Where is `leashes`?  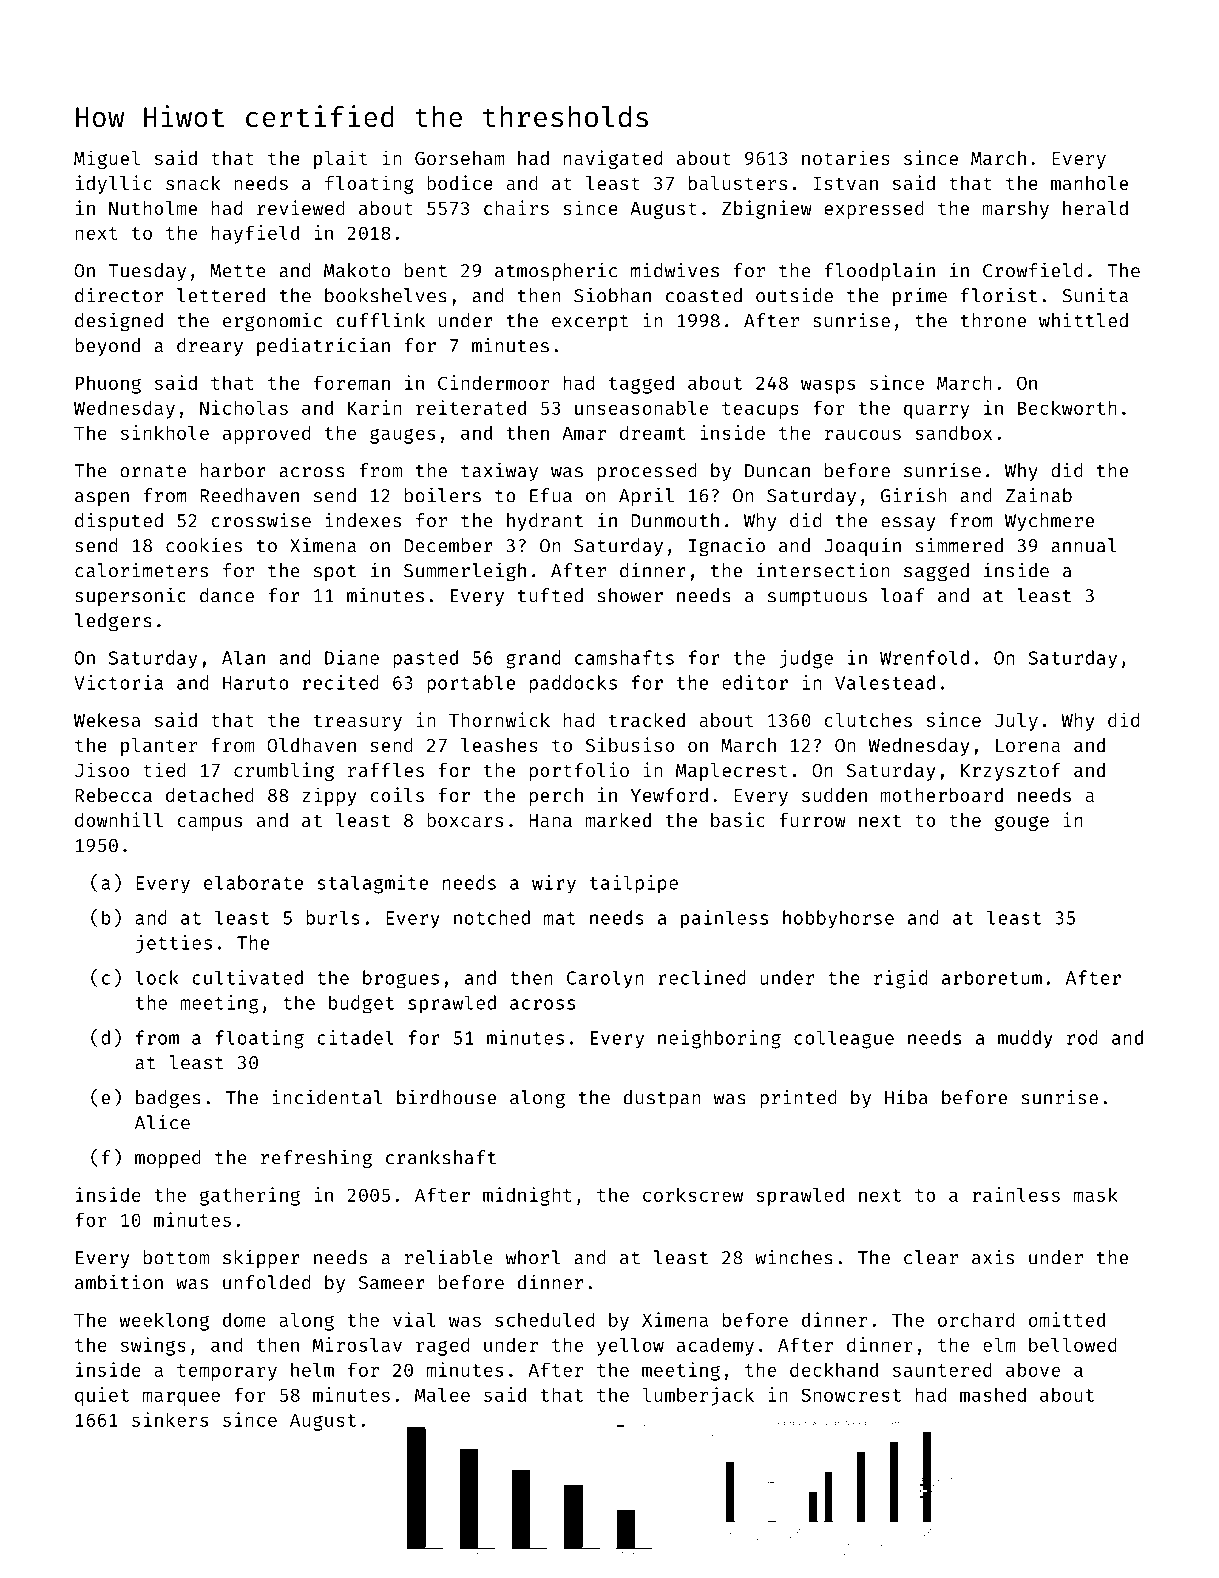 leashes is located at coordinates (499, 745).
